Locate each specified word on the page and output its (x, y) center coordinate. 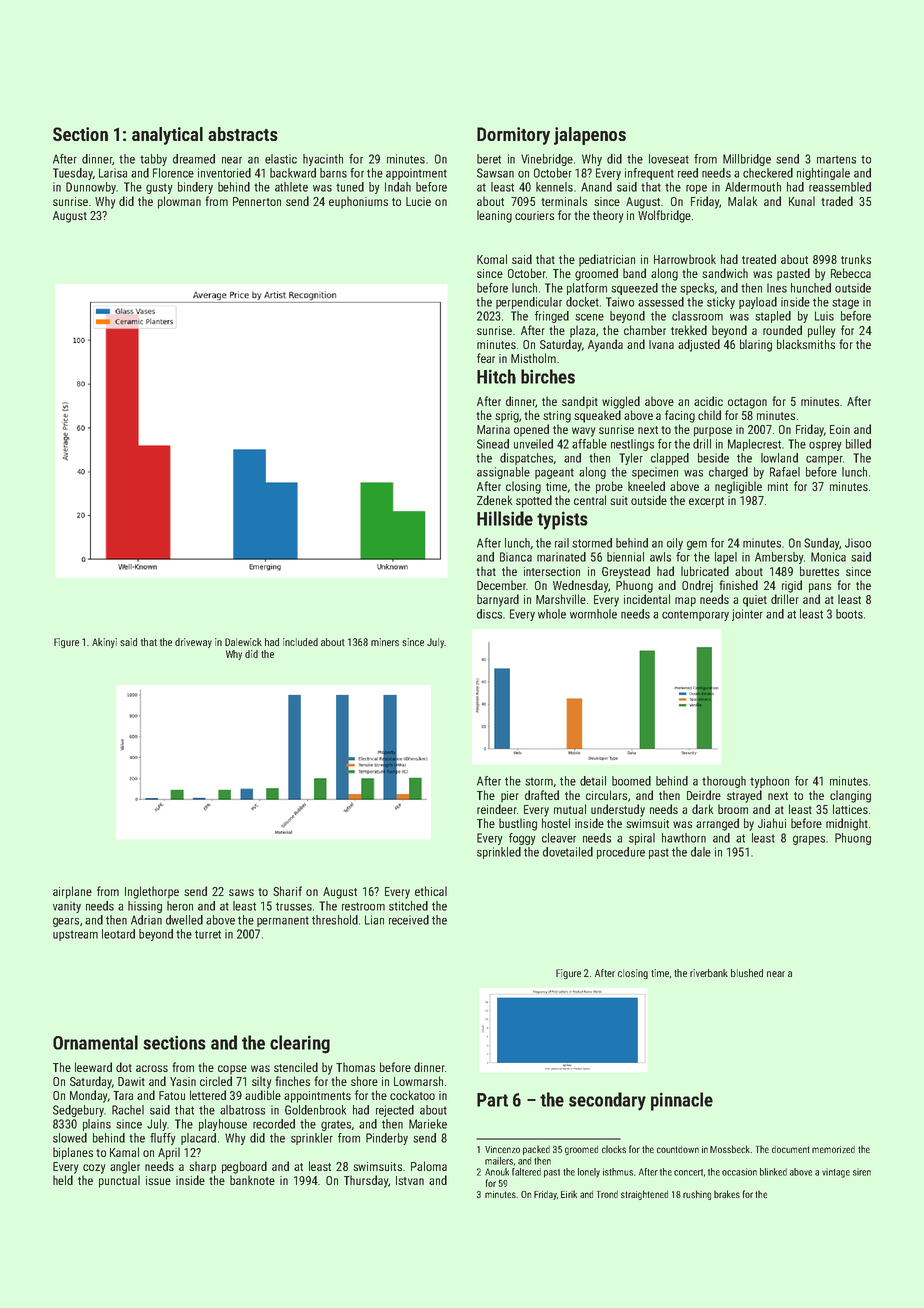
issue (158, 1180)
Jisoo (858, 543)
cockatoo (412, 1095)
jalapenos (590, 136)
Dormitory (513, 136)
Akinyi (104, 643)
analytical (167, 136)
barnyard (498, 600)
